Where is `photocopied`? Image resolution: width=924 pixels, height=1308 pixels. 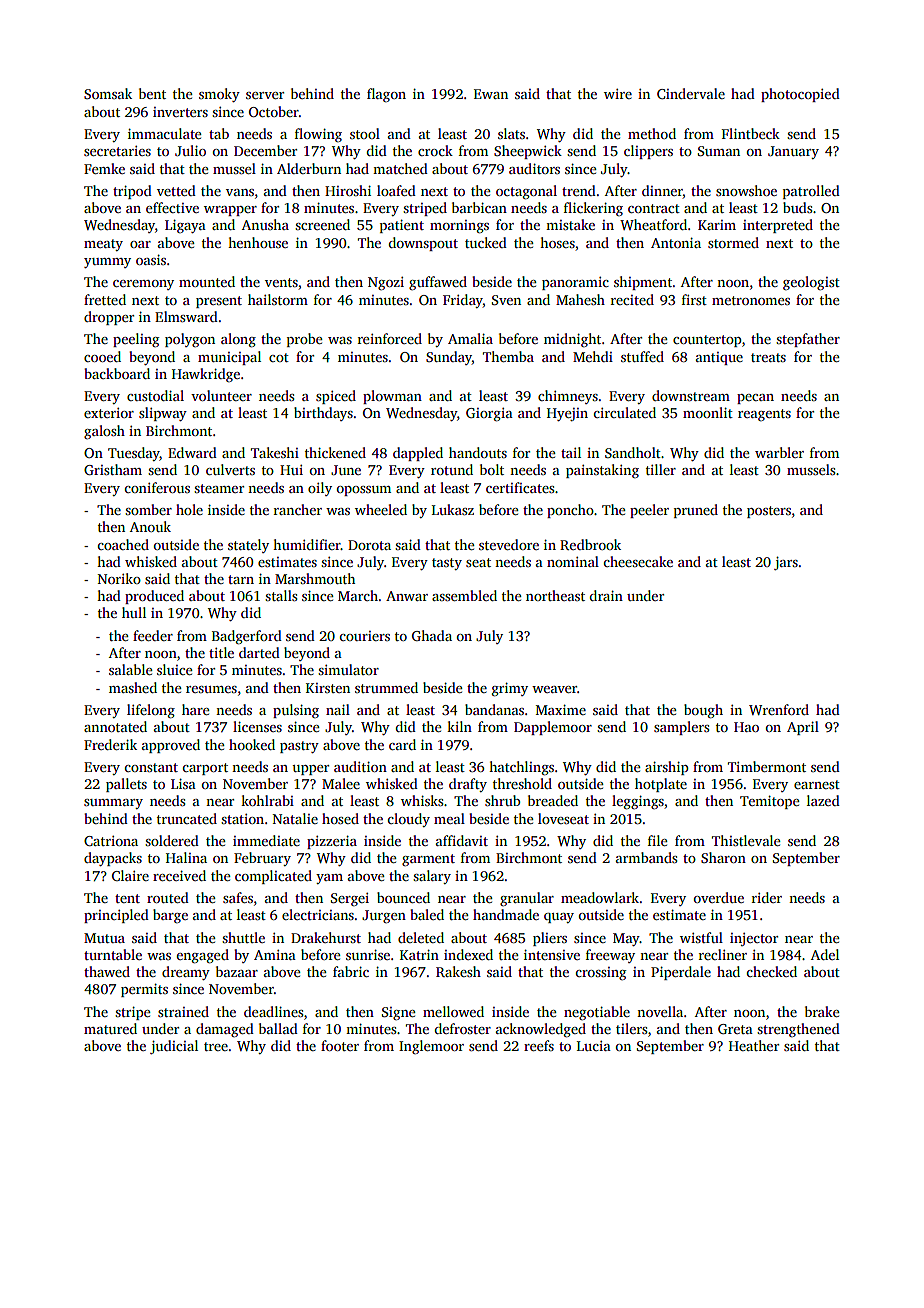
photocopied is located at coordinates (800, 95).
